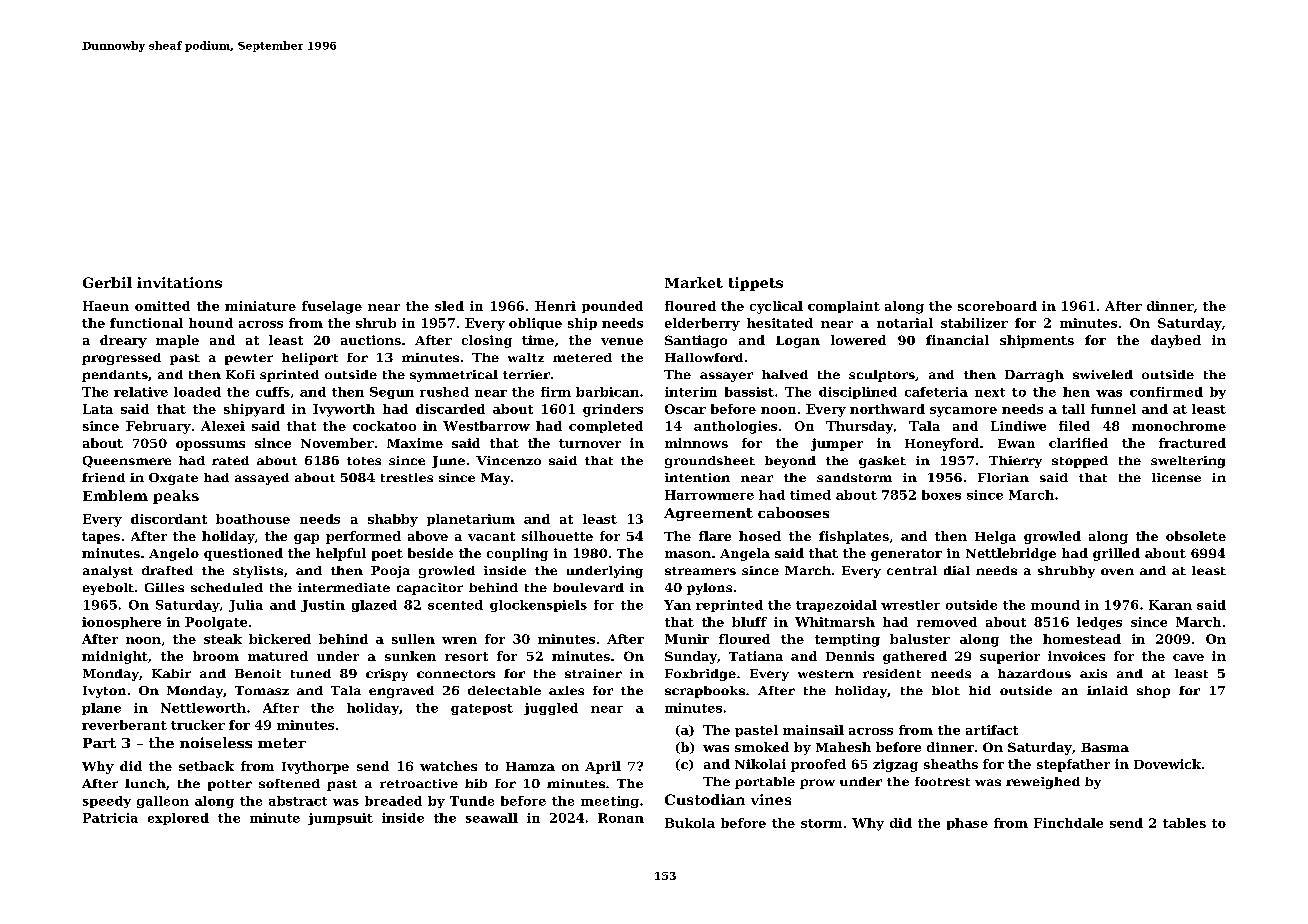 This document has width=1308, height=924. Describe the element at coordinates (606, 427) in the document. I see `completed` at that location.
